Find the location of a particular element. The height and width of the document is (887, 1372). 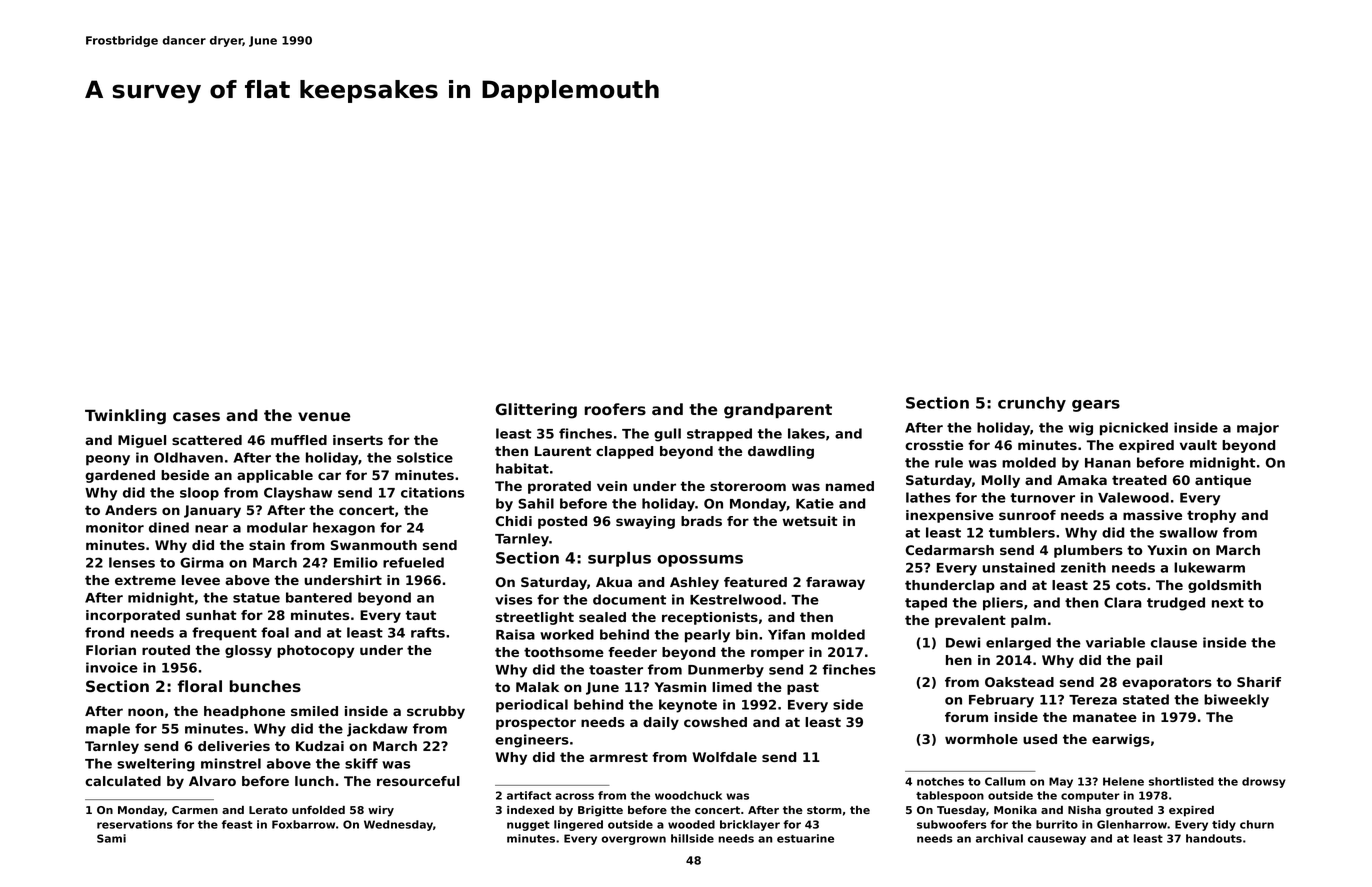

Sami is located at coordinates (111, 838).
